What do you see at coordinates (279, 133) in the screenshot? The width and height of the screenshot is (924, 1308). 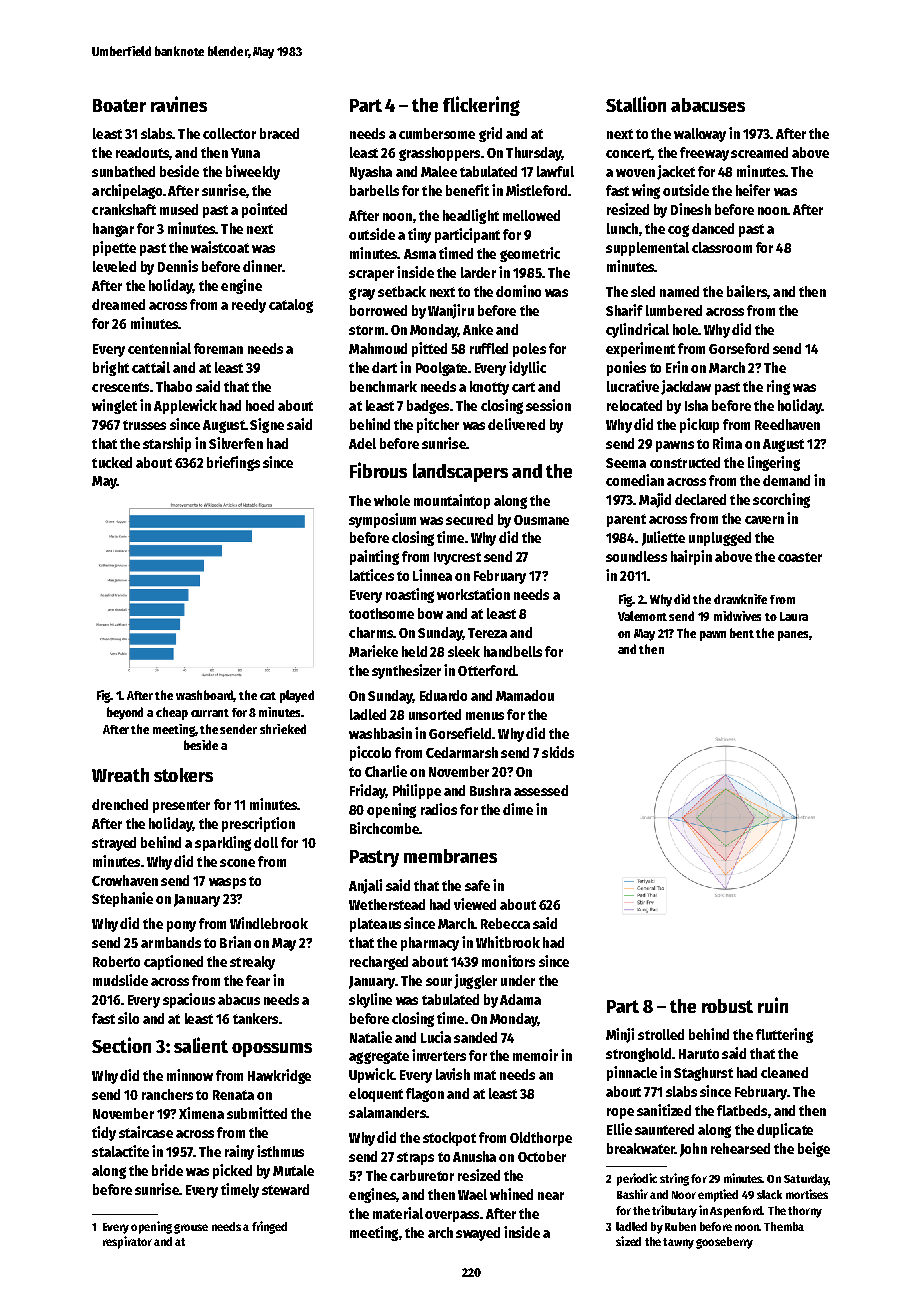 I see `braced` at bounding box center [279, 133].
